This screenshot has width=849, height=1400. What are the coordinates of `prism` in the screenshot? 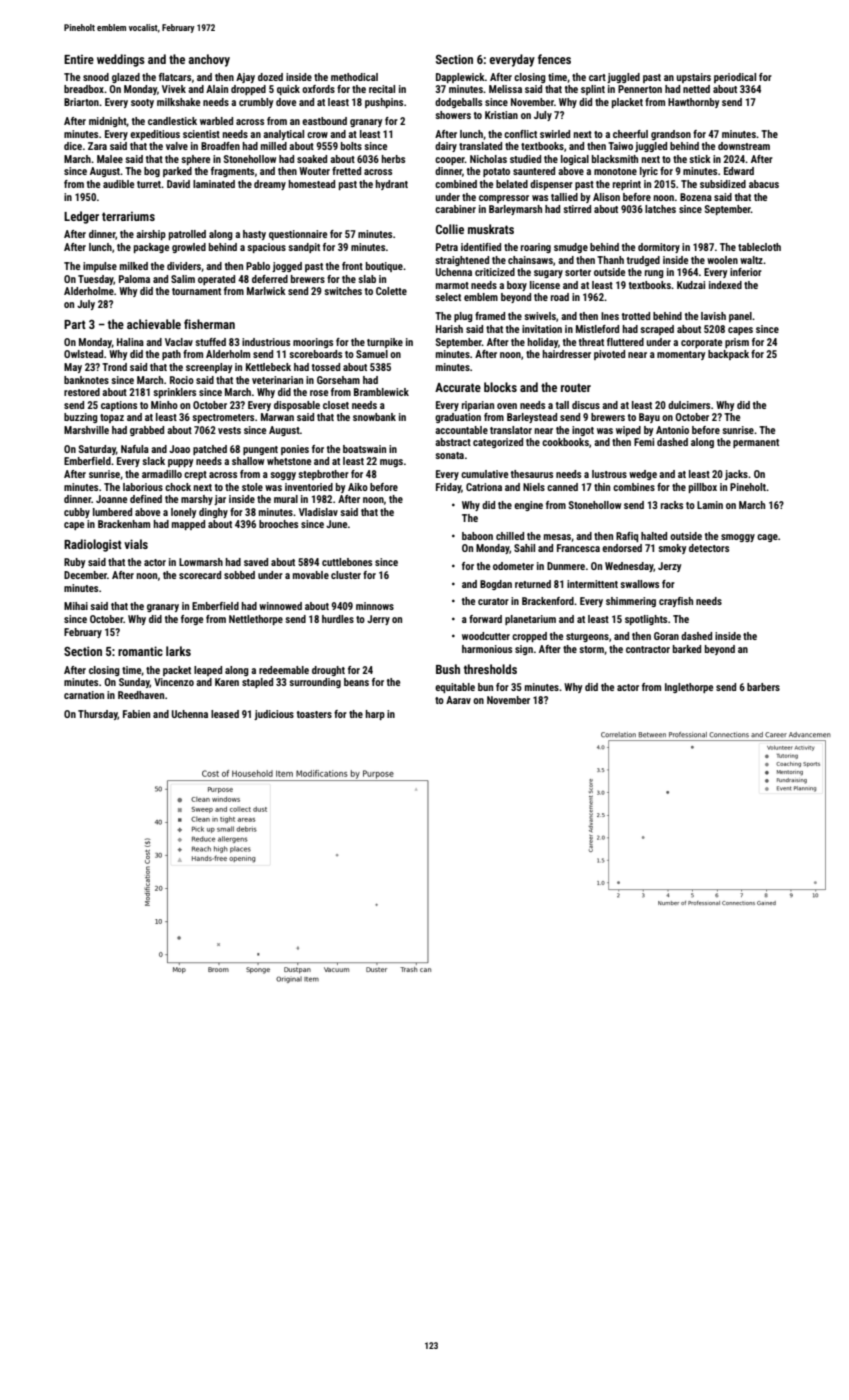 It's located at (737, 343).
